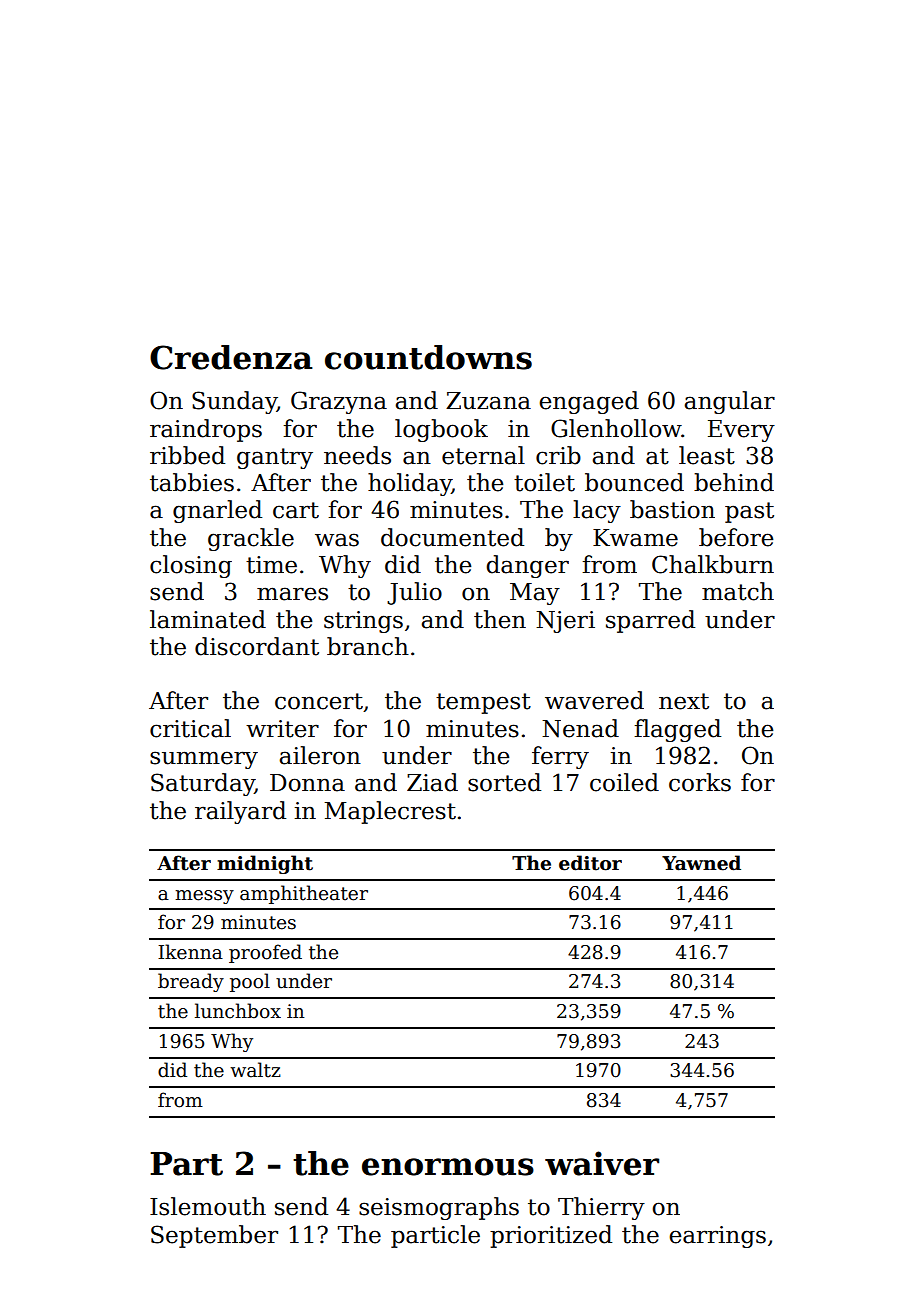 The width and height of the screenshot is (924, 1311). What do you see at coordinates (602, 1163) in the screenshot?
I see `waiver` at bounding box center [602, 1163].
